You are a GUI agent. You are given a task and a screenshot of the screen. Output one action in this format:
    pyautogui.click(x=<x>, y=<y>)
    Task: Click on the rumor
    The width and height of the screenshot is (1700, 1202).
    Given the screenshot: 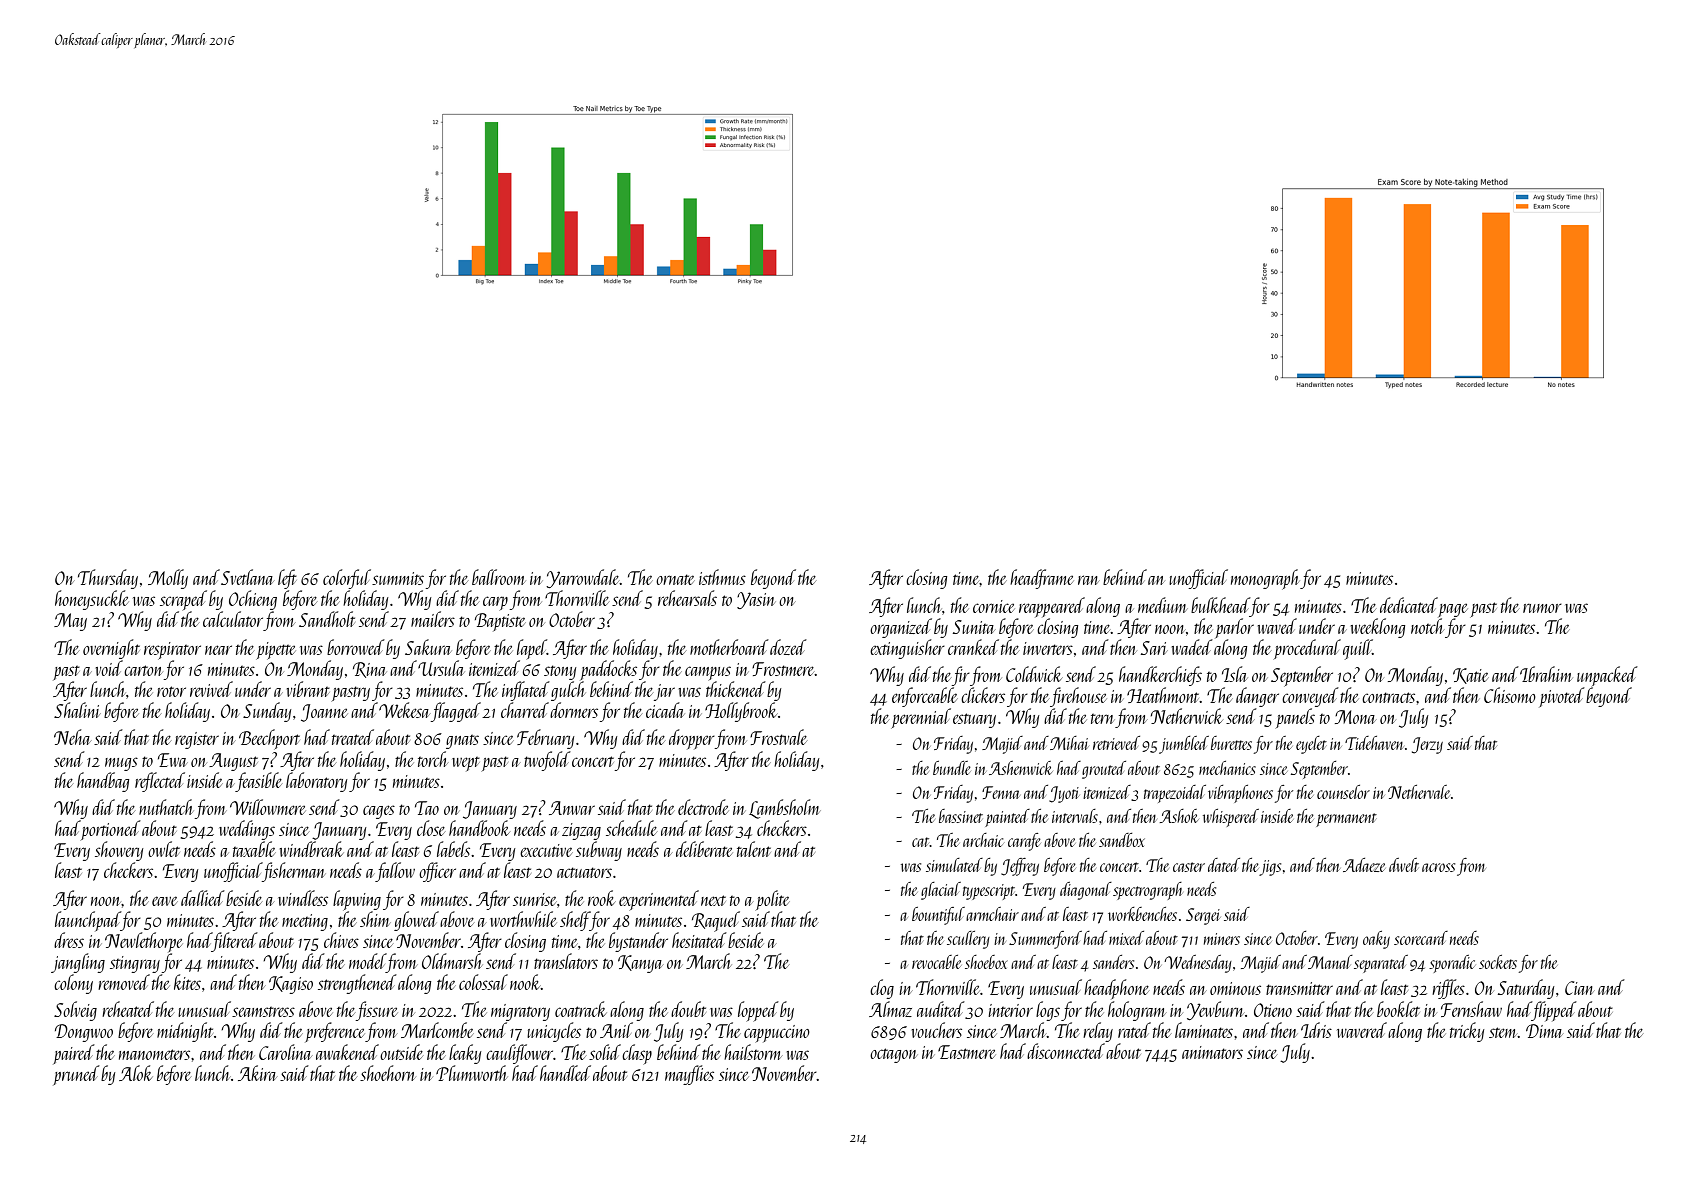 What is the action you would take?
    pyautogui.click(x=1542, y=608)
